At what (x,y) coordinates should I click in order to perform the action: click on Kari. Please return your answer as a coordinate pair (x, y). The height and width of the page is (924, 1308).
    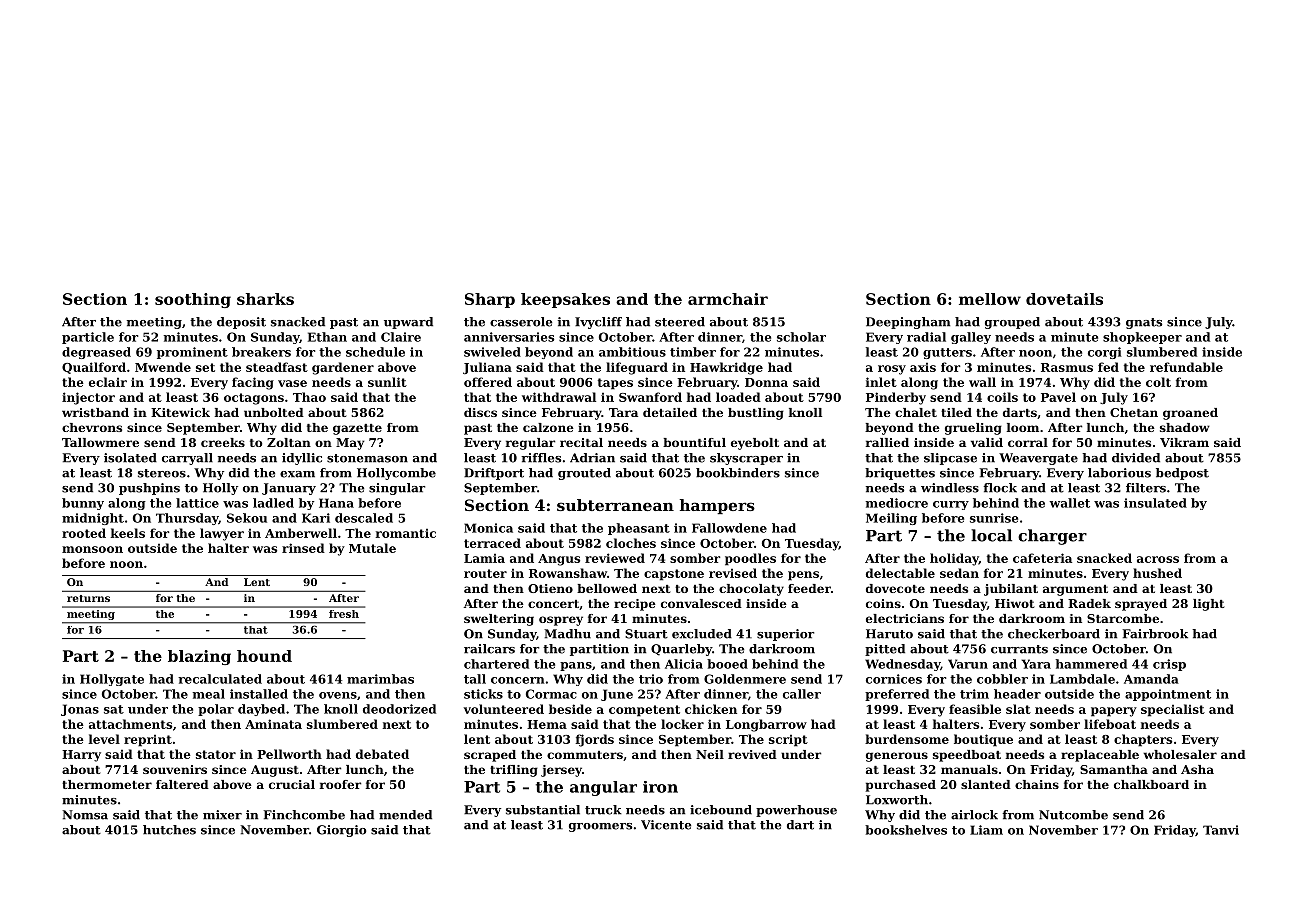
    Looking at the image, I should click on (316, 518).
